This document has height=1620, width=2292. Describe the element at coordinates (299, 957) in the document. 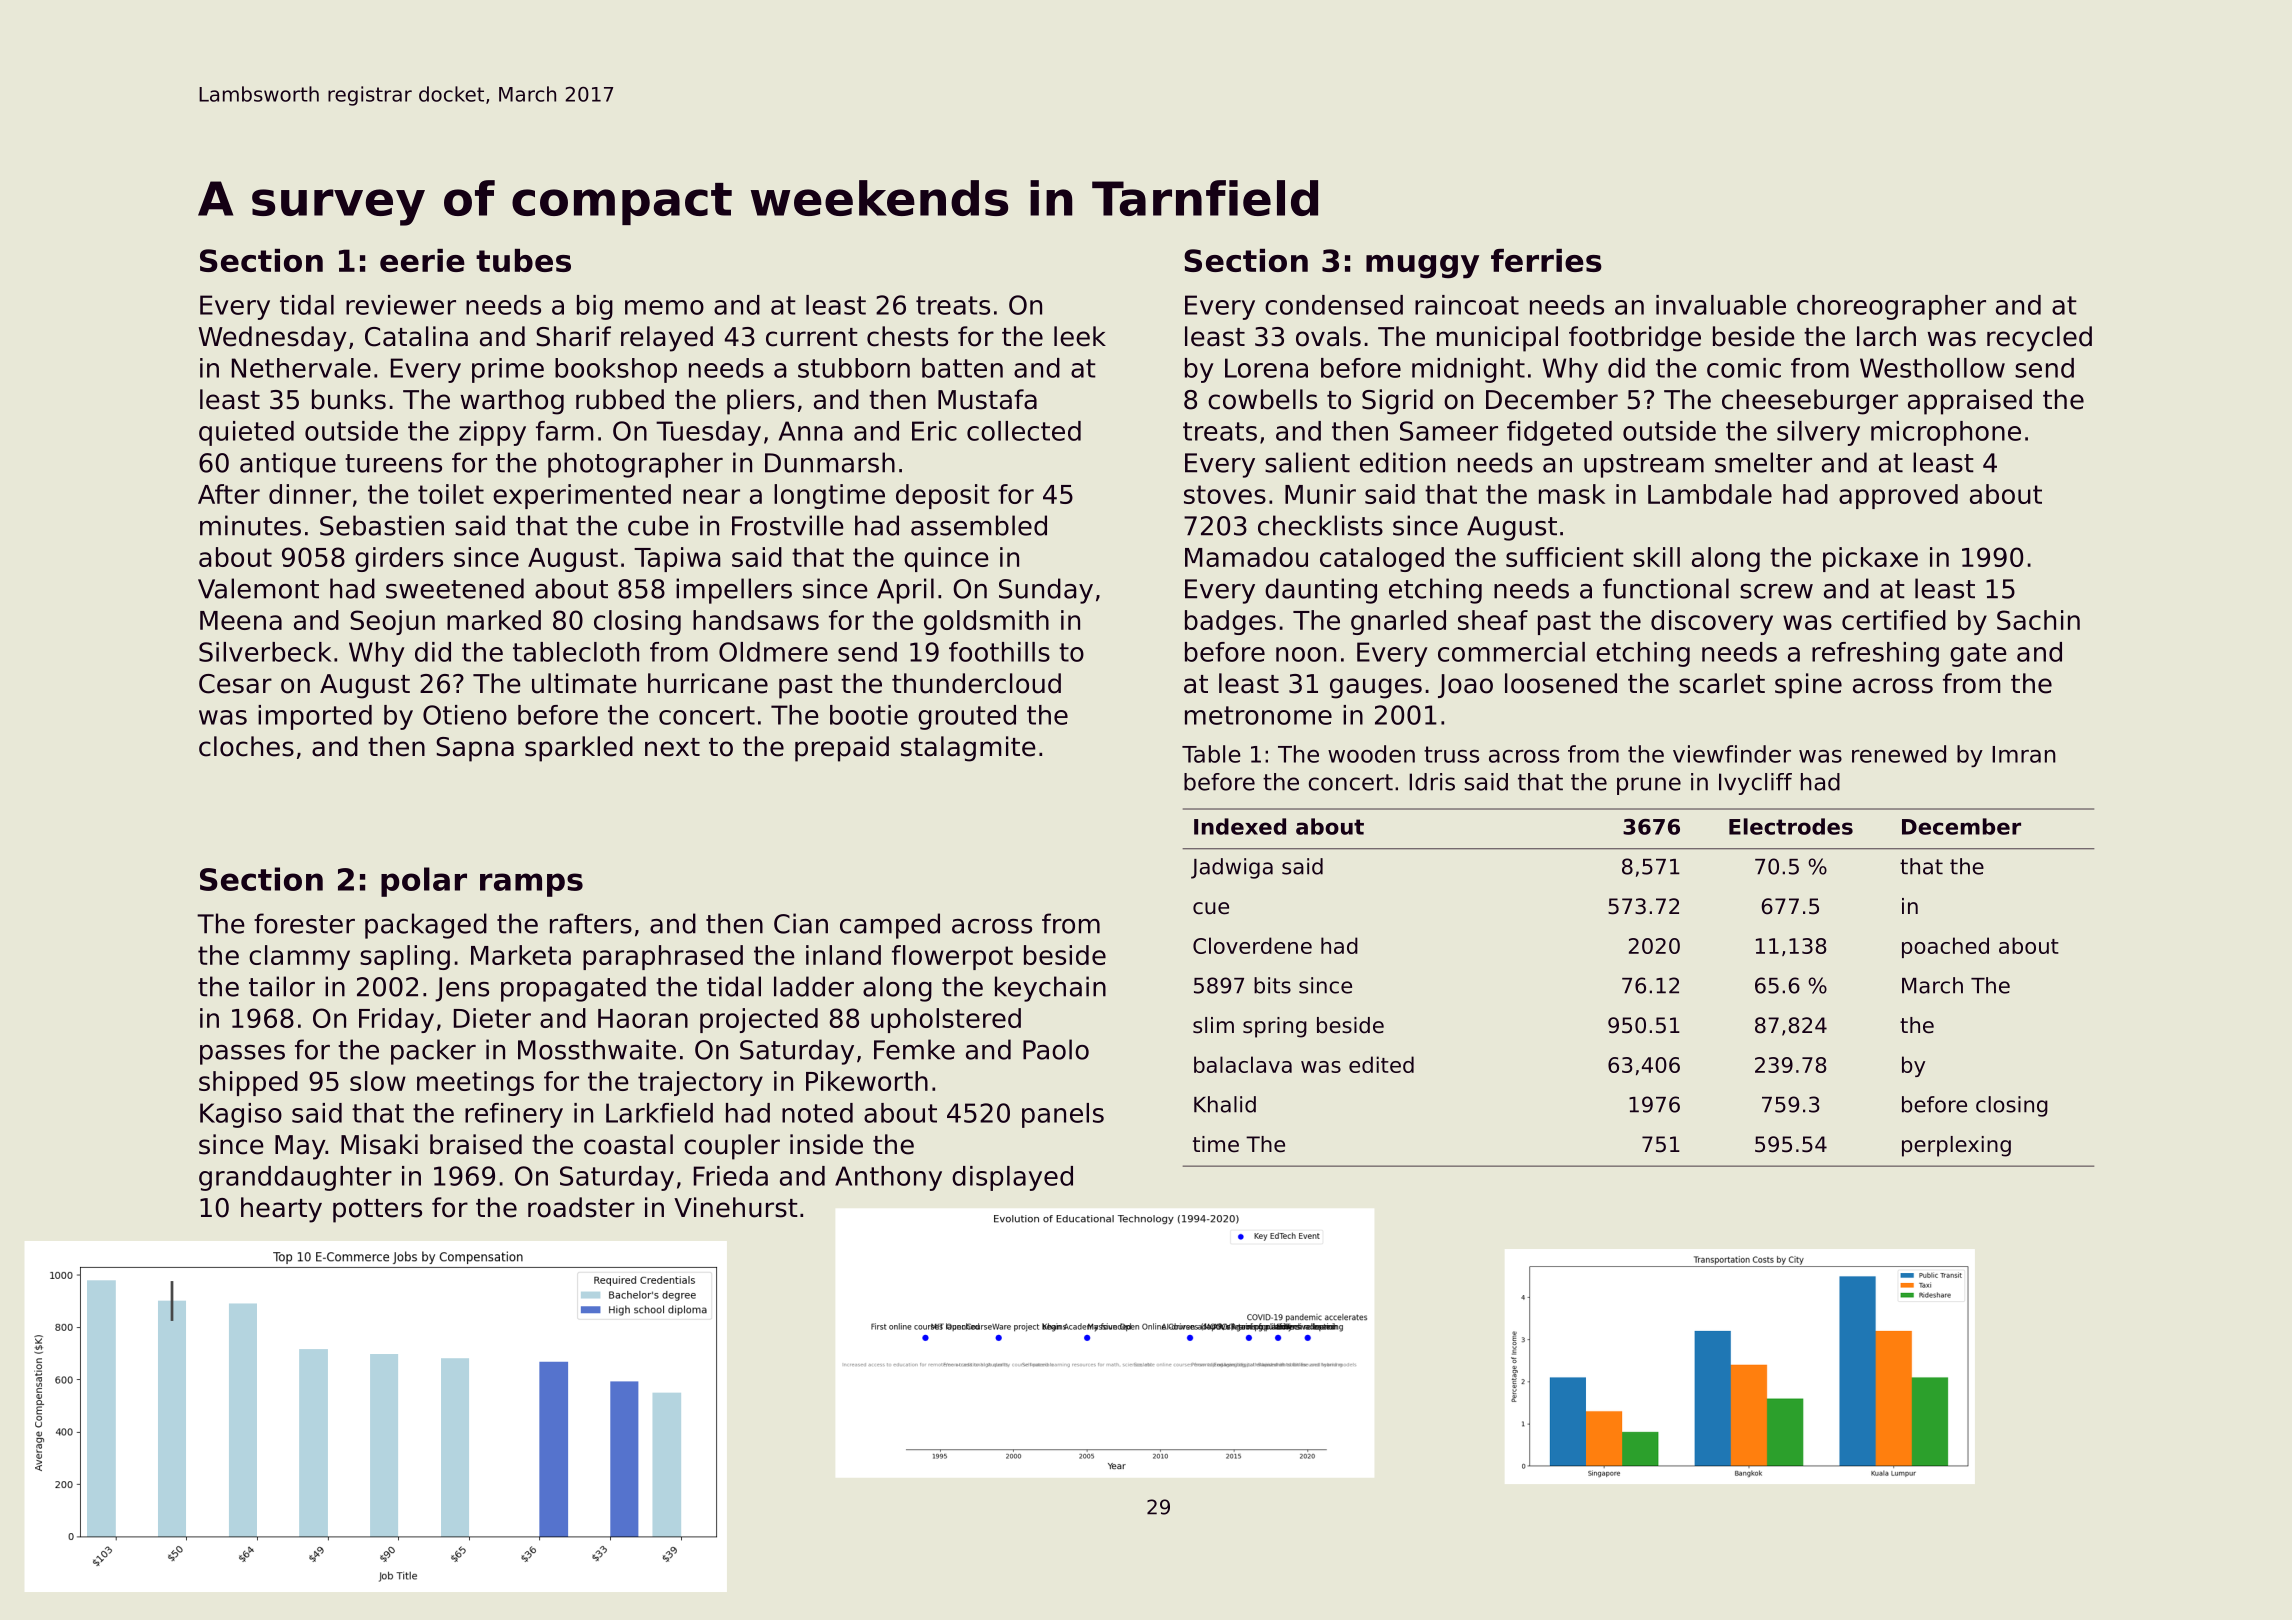

I see `clammy` at that location.
